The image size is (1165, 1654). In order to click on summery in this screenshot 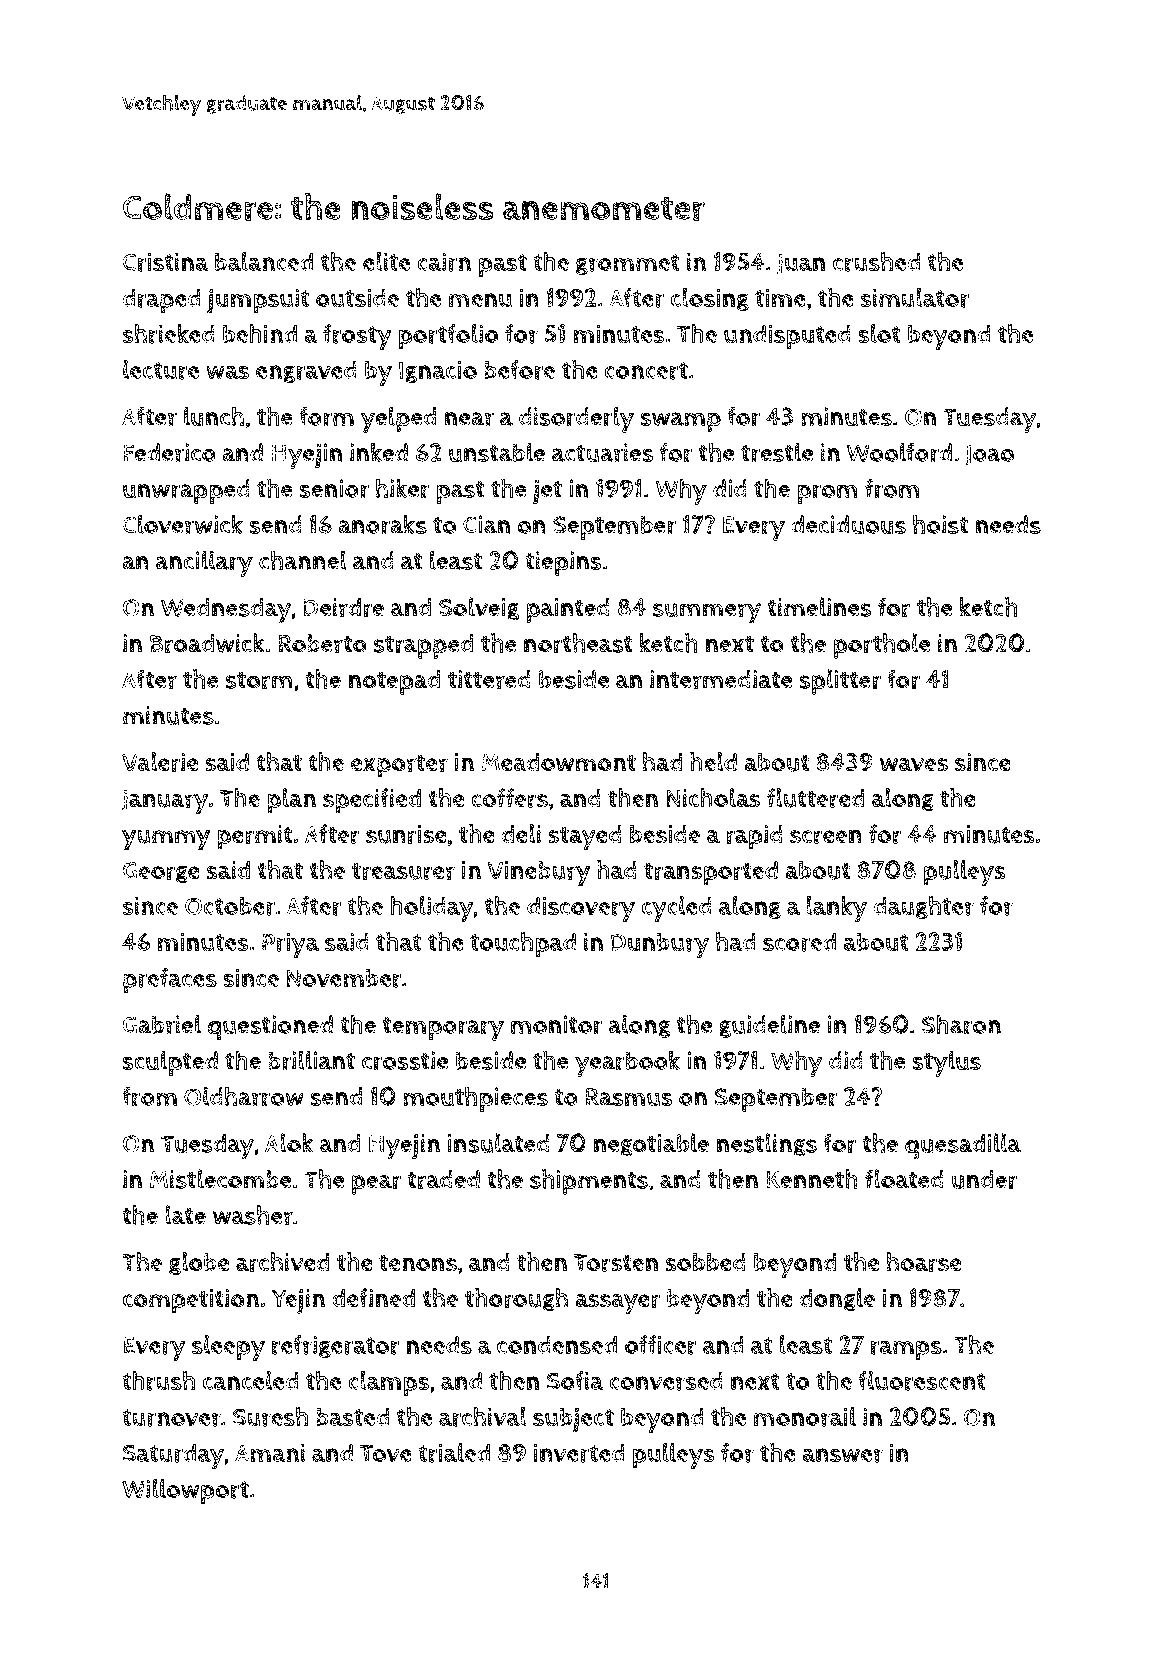, I will do `click(707, 613)`.
